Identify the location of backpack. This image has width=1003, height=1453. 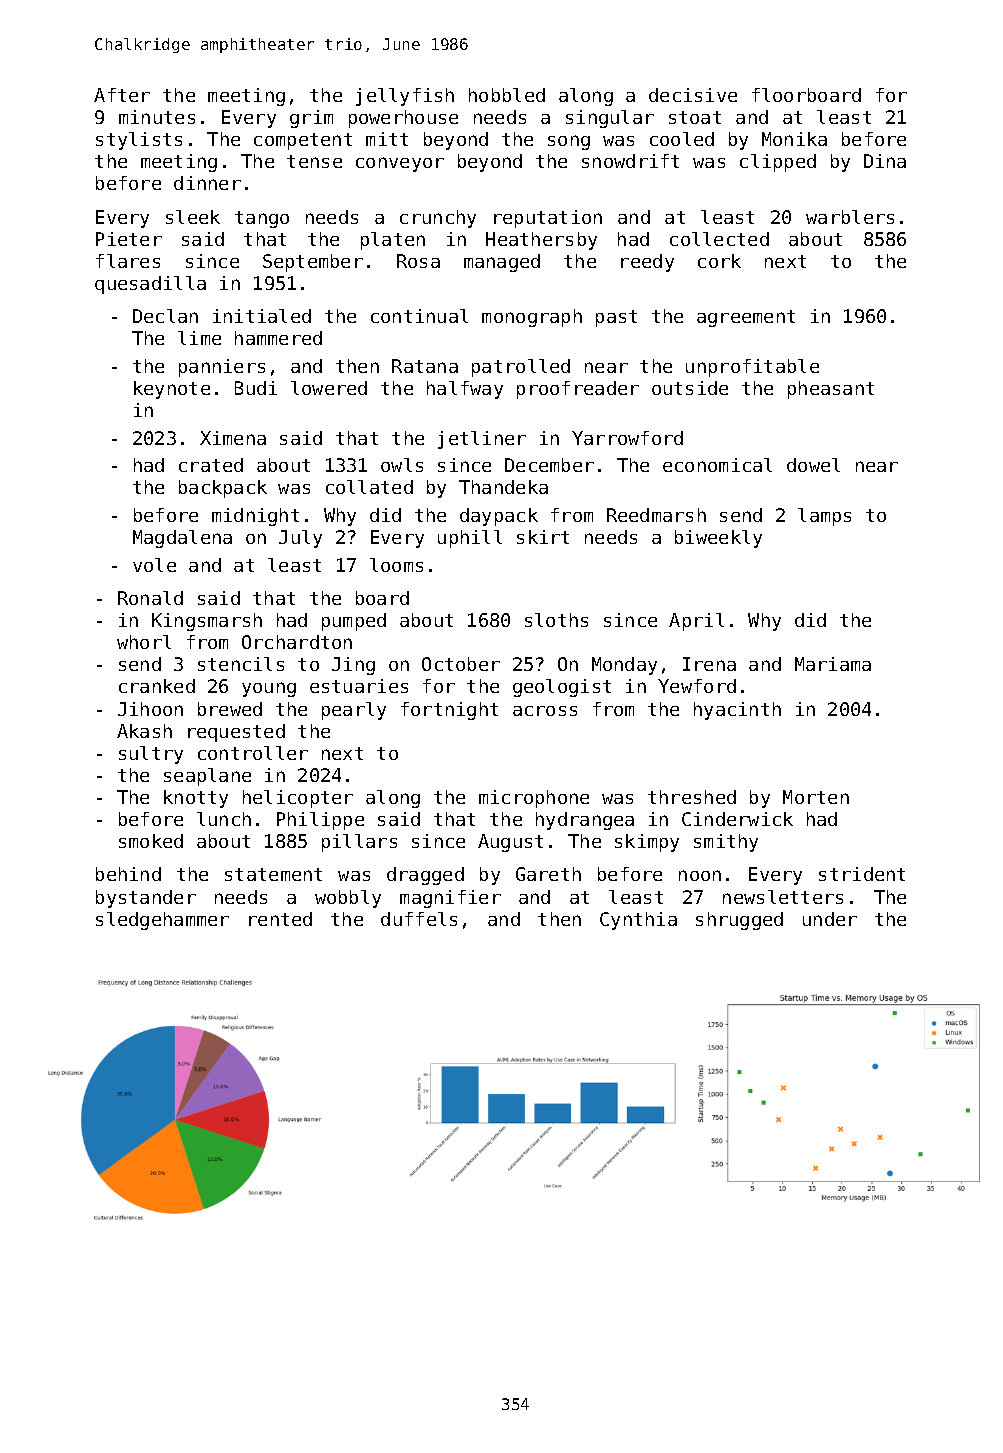
(223, 489).
